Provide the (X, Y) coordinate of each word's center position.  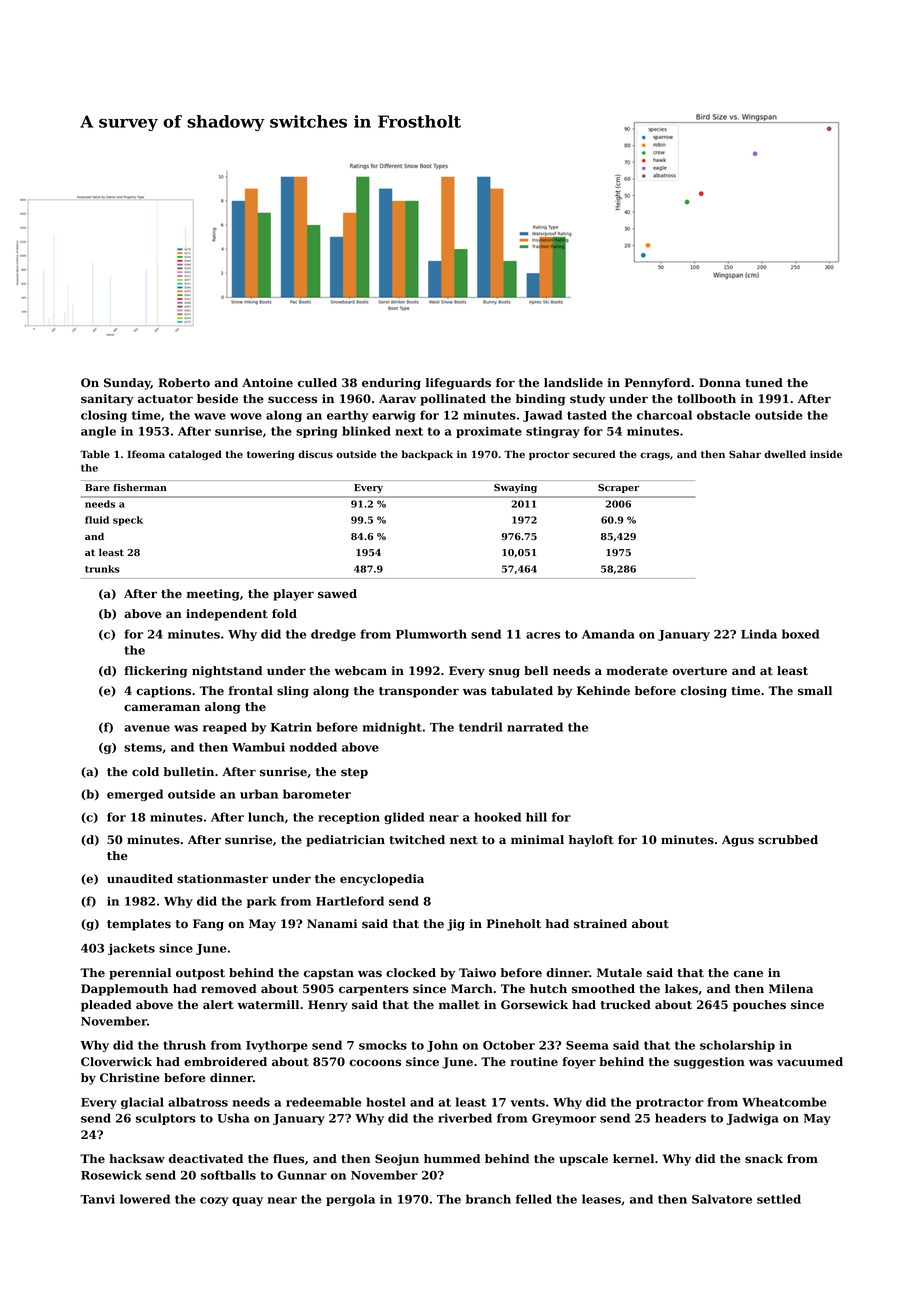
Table (95, 454)
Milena (791, 988)
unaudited (140, 879)
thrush (184, 1045)
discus (315, 454)
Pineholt (514, 924)
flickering (155, 672)
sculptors (166, 1119)
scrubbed (788, 840)
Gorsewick (534, 1005)
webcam (360, 671)
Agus (738, 841)
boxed (800, 634)
